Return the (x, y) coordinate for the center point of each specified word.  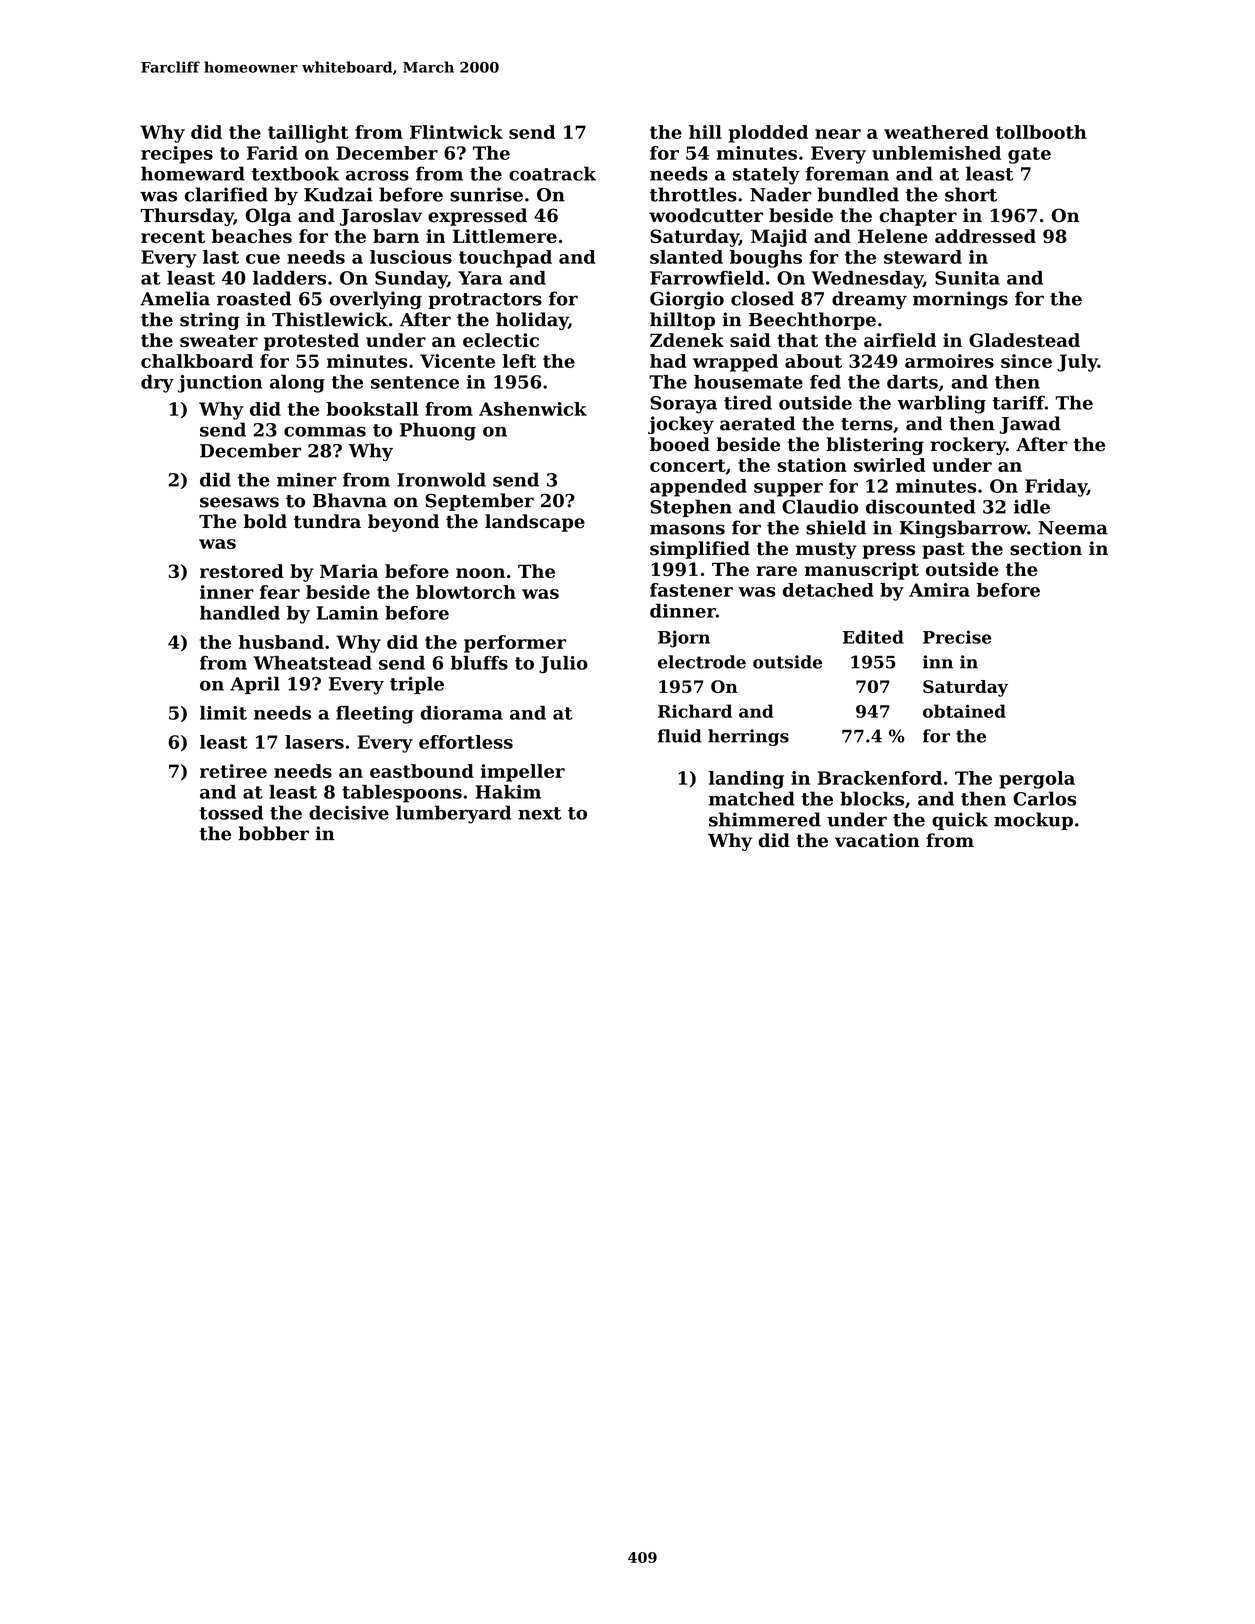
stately (766, 175)
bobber (273, 833)
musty (826, 551)
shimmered (765, 819)
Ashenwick (533, 409)
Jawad (1030, 425)
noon (480, 573)
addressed (985, 236)
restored (242, 571)
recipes (177, 155)
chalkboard (197, 361)
